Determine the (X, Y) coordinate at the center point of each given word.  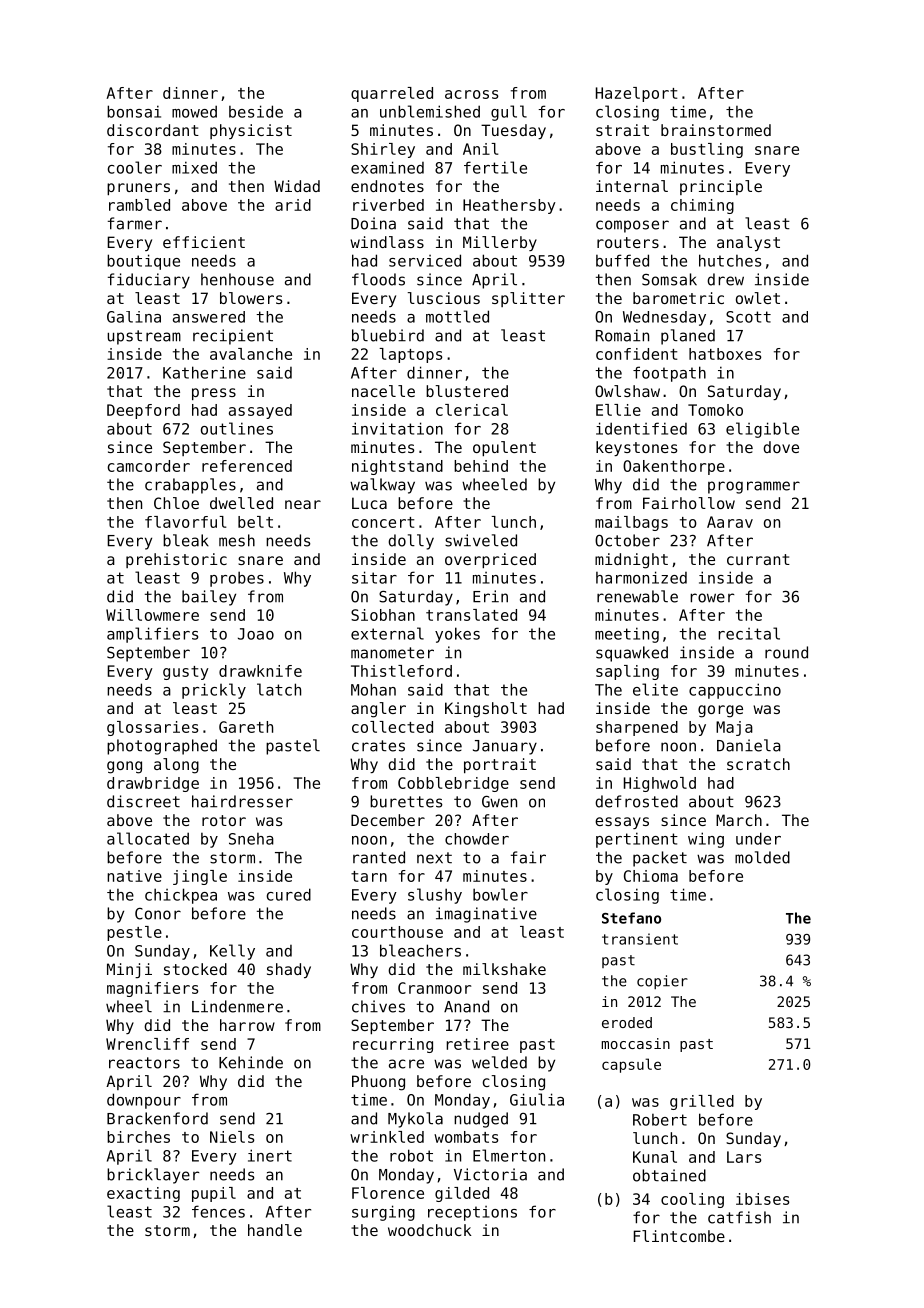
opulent (504, 448)
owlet (758, 298)
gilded (462, 1194)
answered (209, 317)
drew (725, 279)
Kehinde (251, 1062)
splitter (528, 299)
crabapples (190, 486)
